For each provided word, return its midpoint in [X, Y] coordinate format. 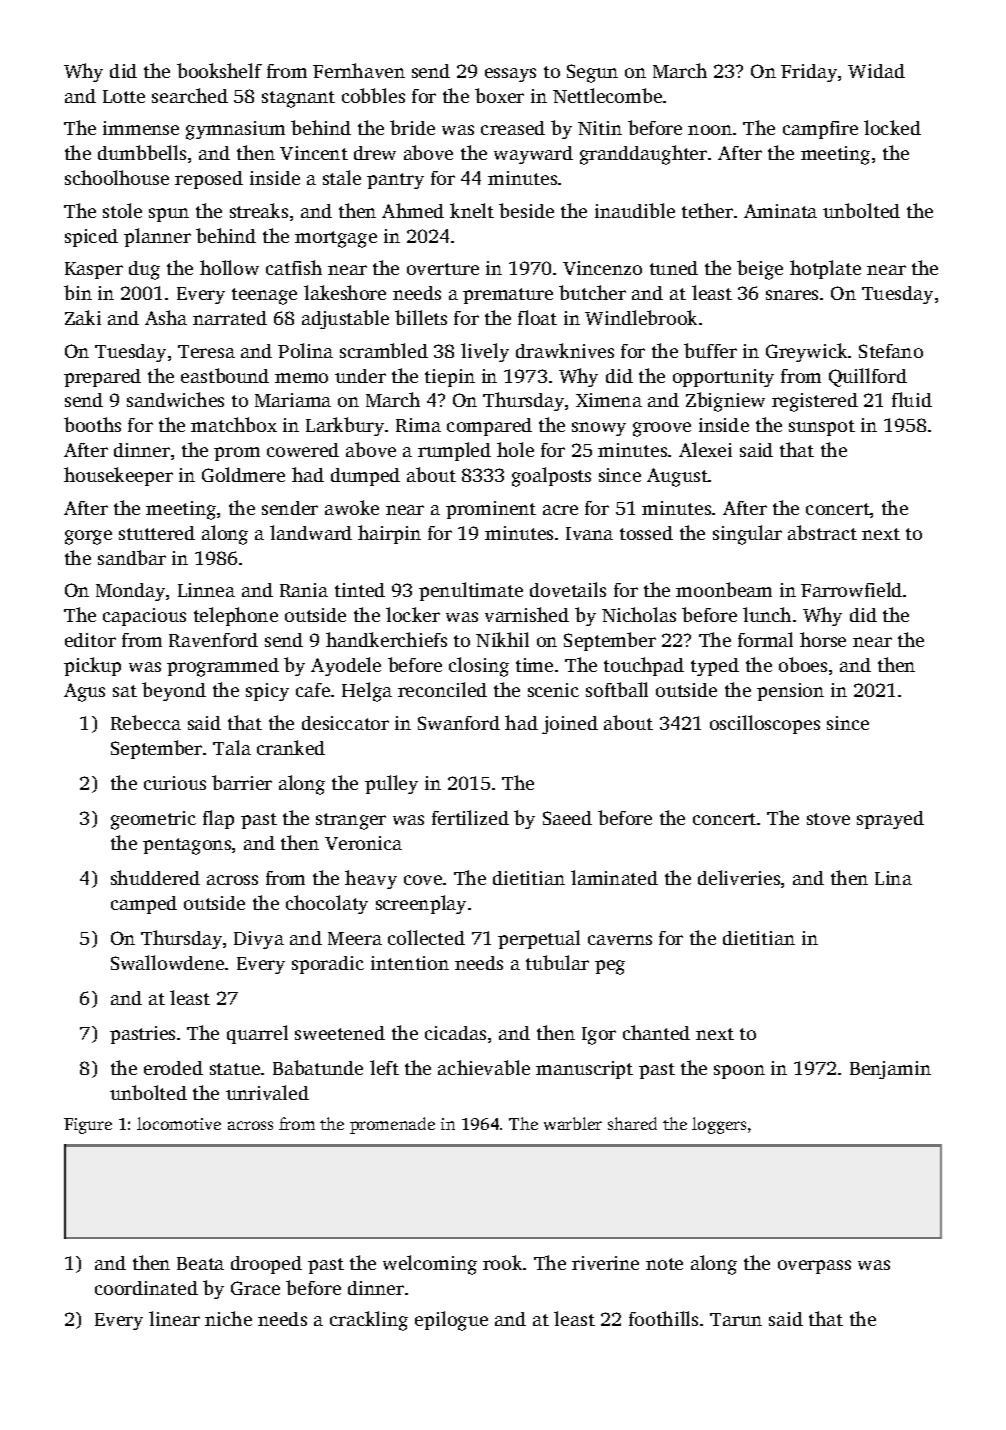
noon [710, 130]
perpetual [539, 939]
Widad [876, 71]
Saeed [567, 818]
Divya [259, 940]
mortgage [336, 239]
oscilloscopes [765, 724]
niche [228, 1318]
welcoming [430, 1265]
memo [301, 378]
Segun [592, 73]
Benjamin [890, 1070]
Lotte [124, 96]
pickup [92, 666]
